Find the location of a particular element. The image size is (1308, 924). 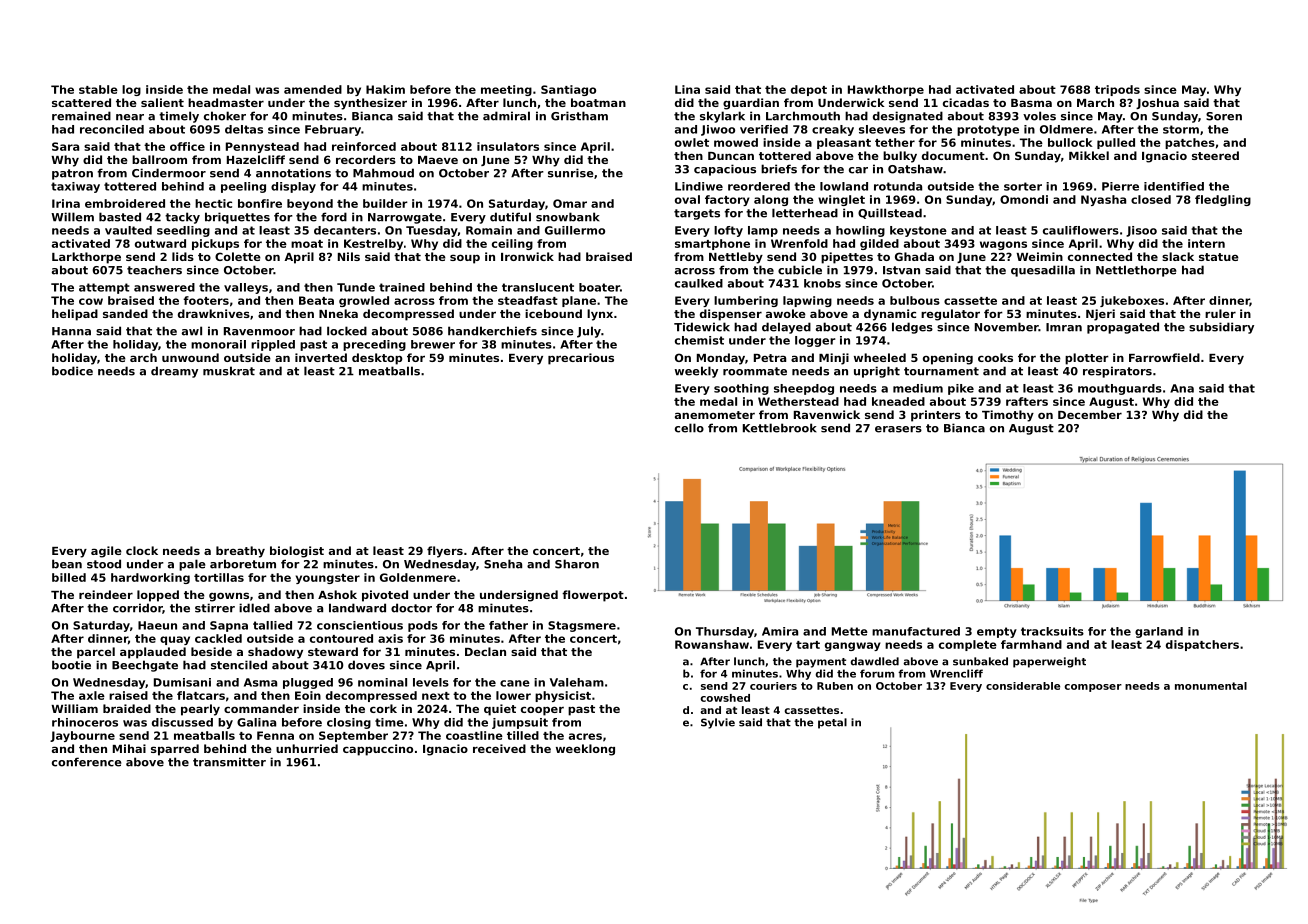

breathy is located at coordinates (240, 552).
